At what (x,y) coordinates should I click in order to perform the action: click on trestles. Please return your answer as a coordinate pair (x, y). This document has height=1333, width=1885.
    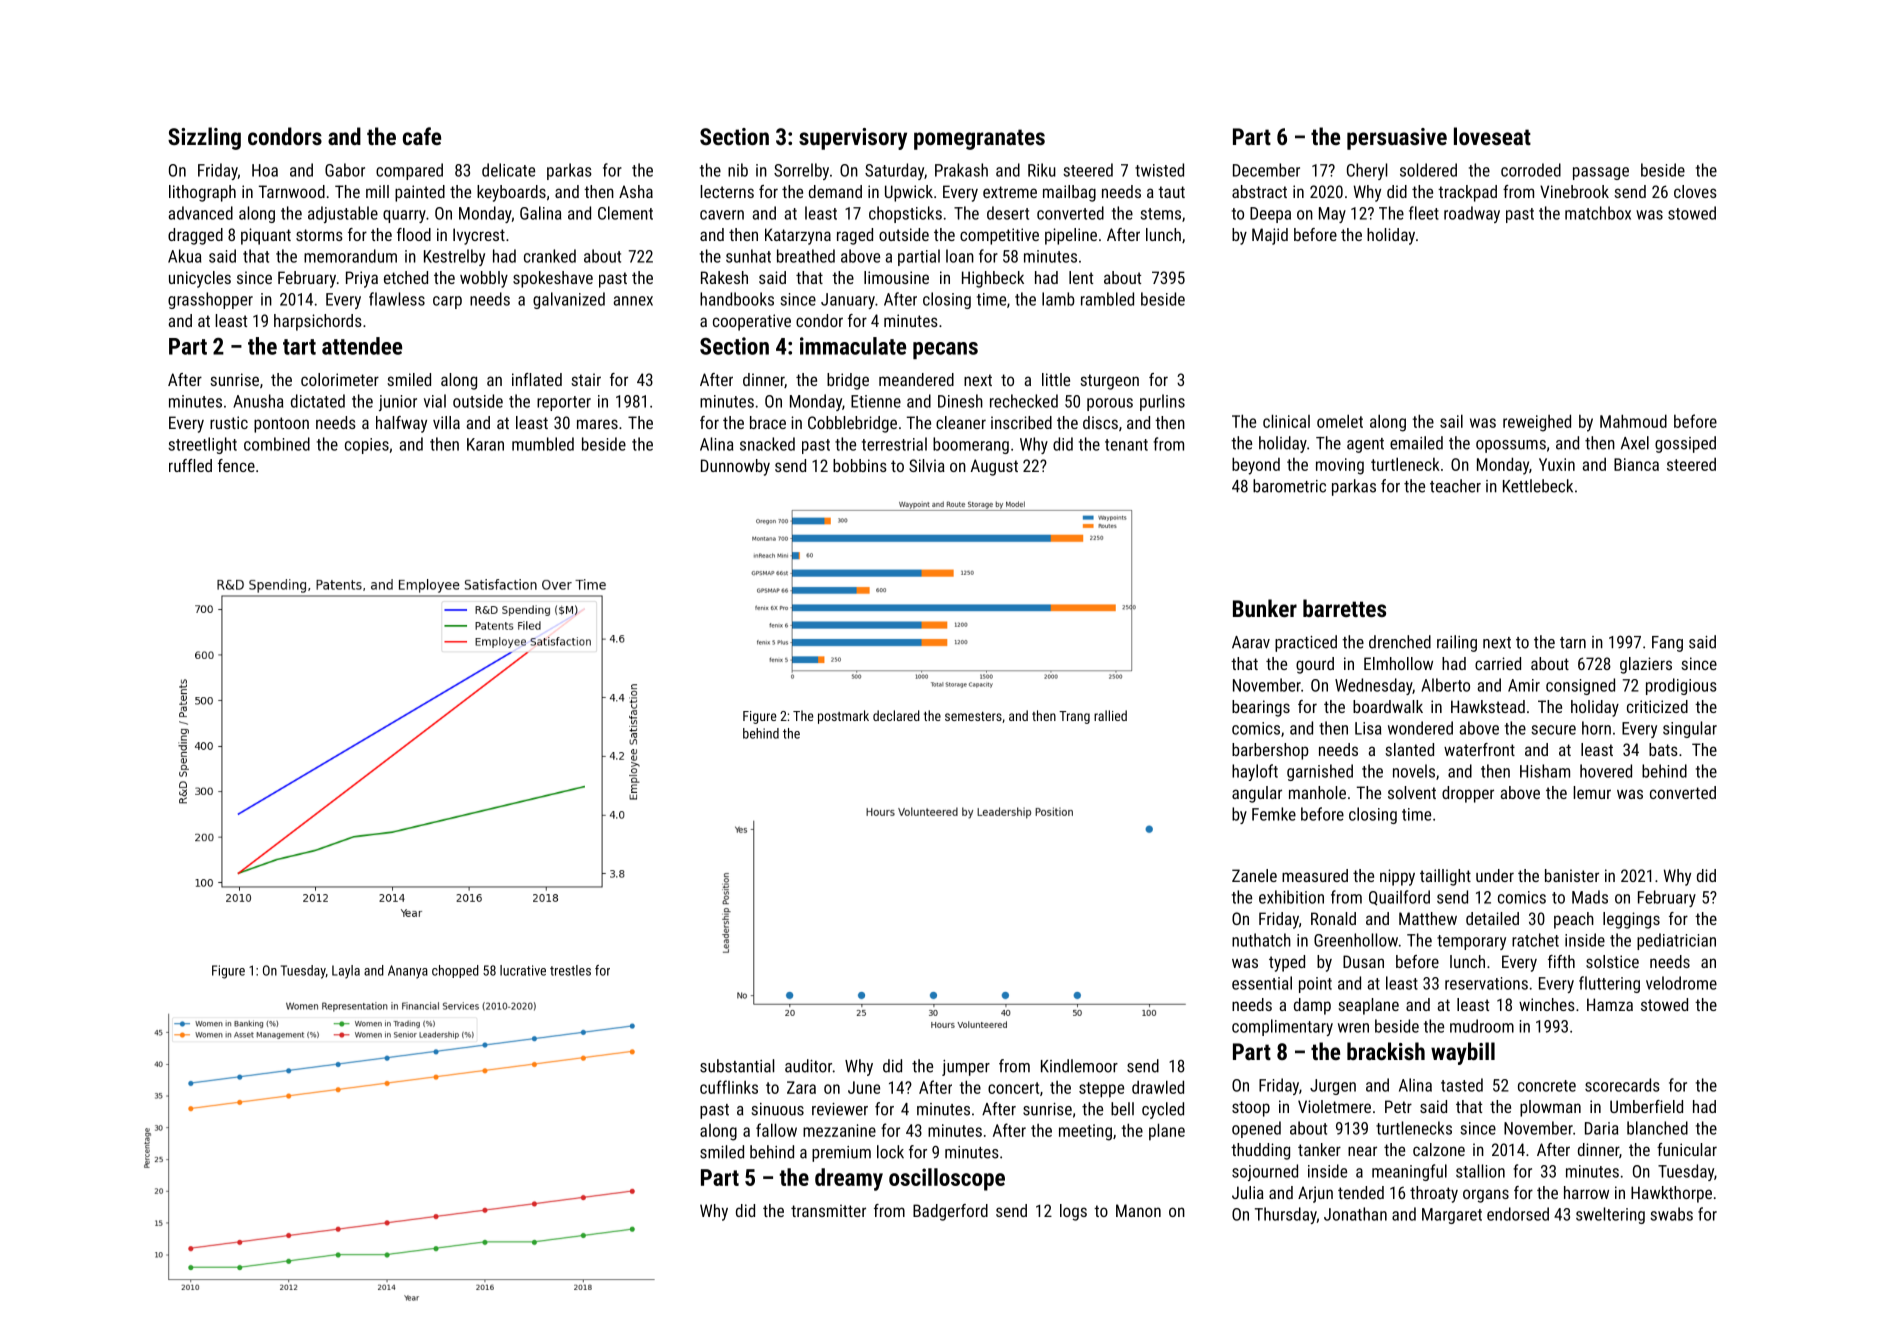
    Looking at the image, I should click on (570, 970).
